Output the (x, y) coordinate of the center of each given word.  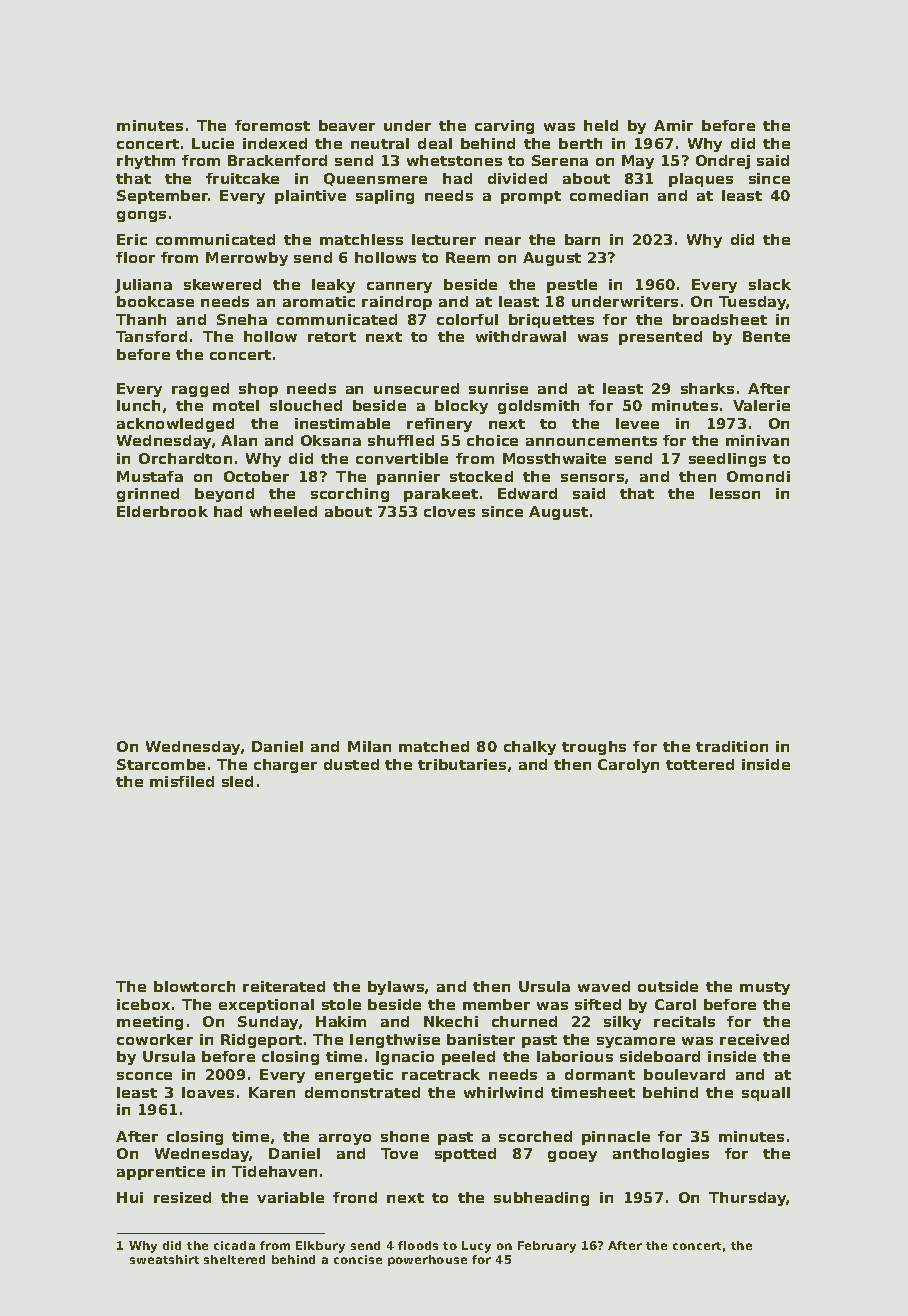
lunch (138, 405)
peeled (468, 1058)
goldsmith (538, 407)
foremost (272, 125)
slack (770, 284)
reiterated (284, 986)
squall (766, 1094)
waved (604, 986)
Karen (272, 1092)
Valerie (761, 405)
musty (765, 988)
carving (504, 127)
